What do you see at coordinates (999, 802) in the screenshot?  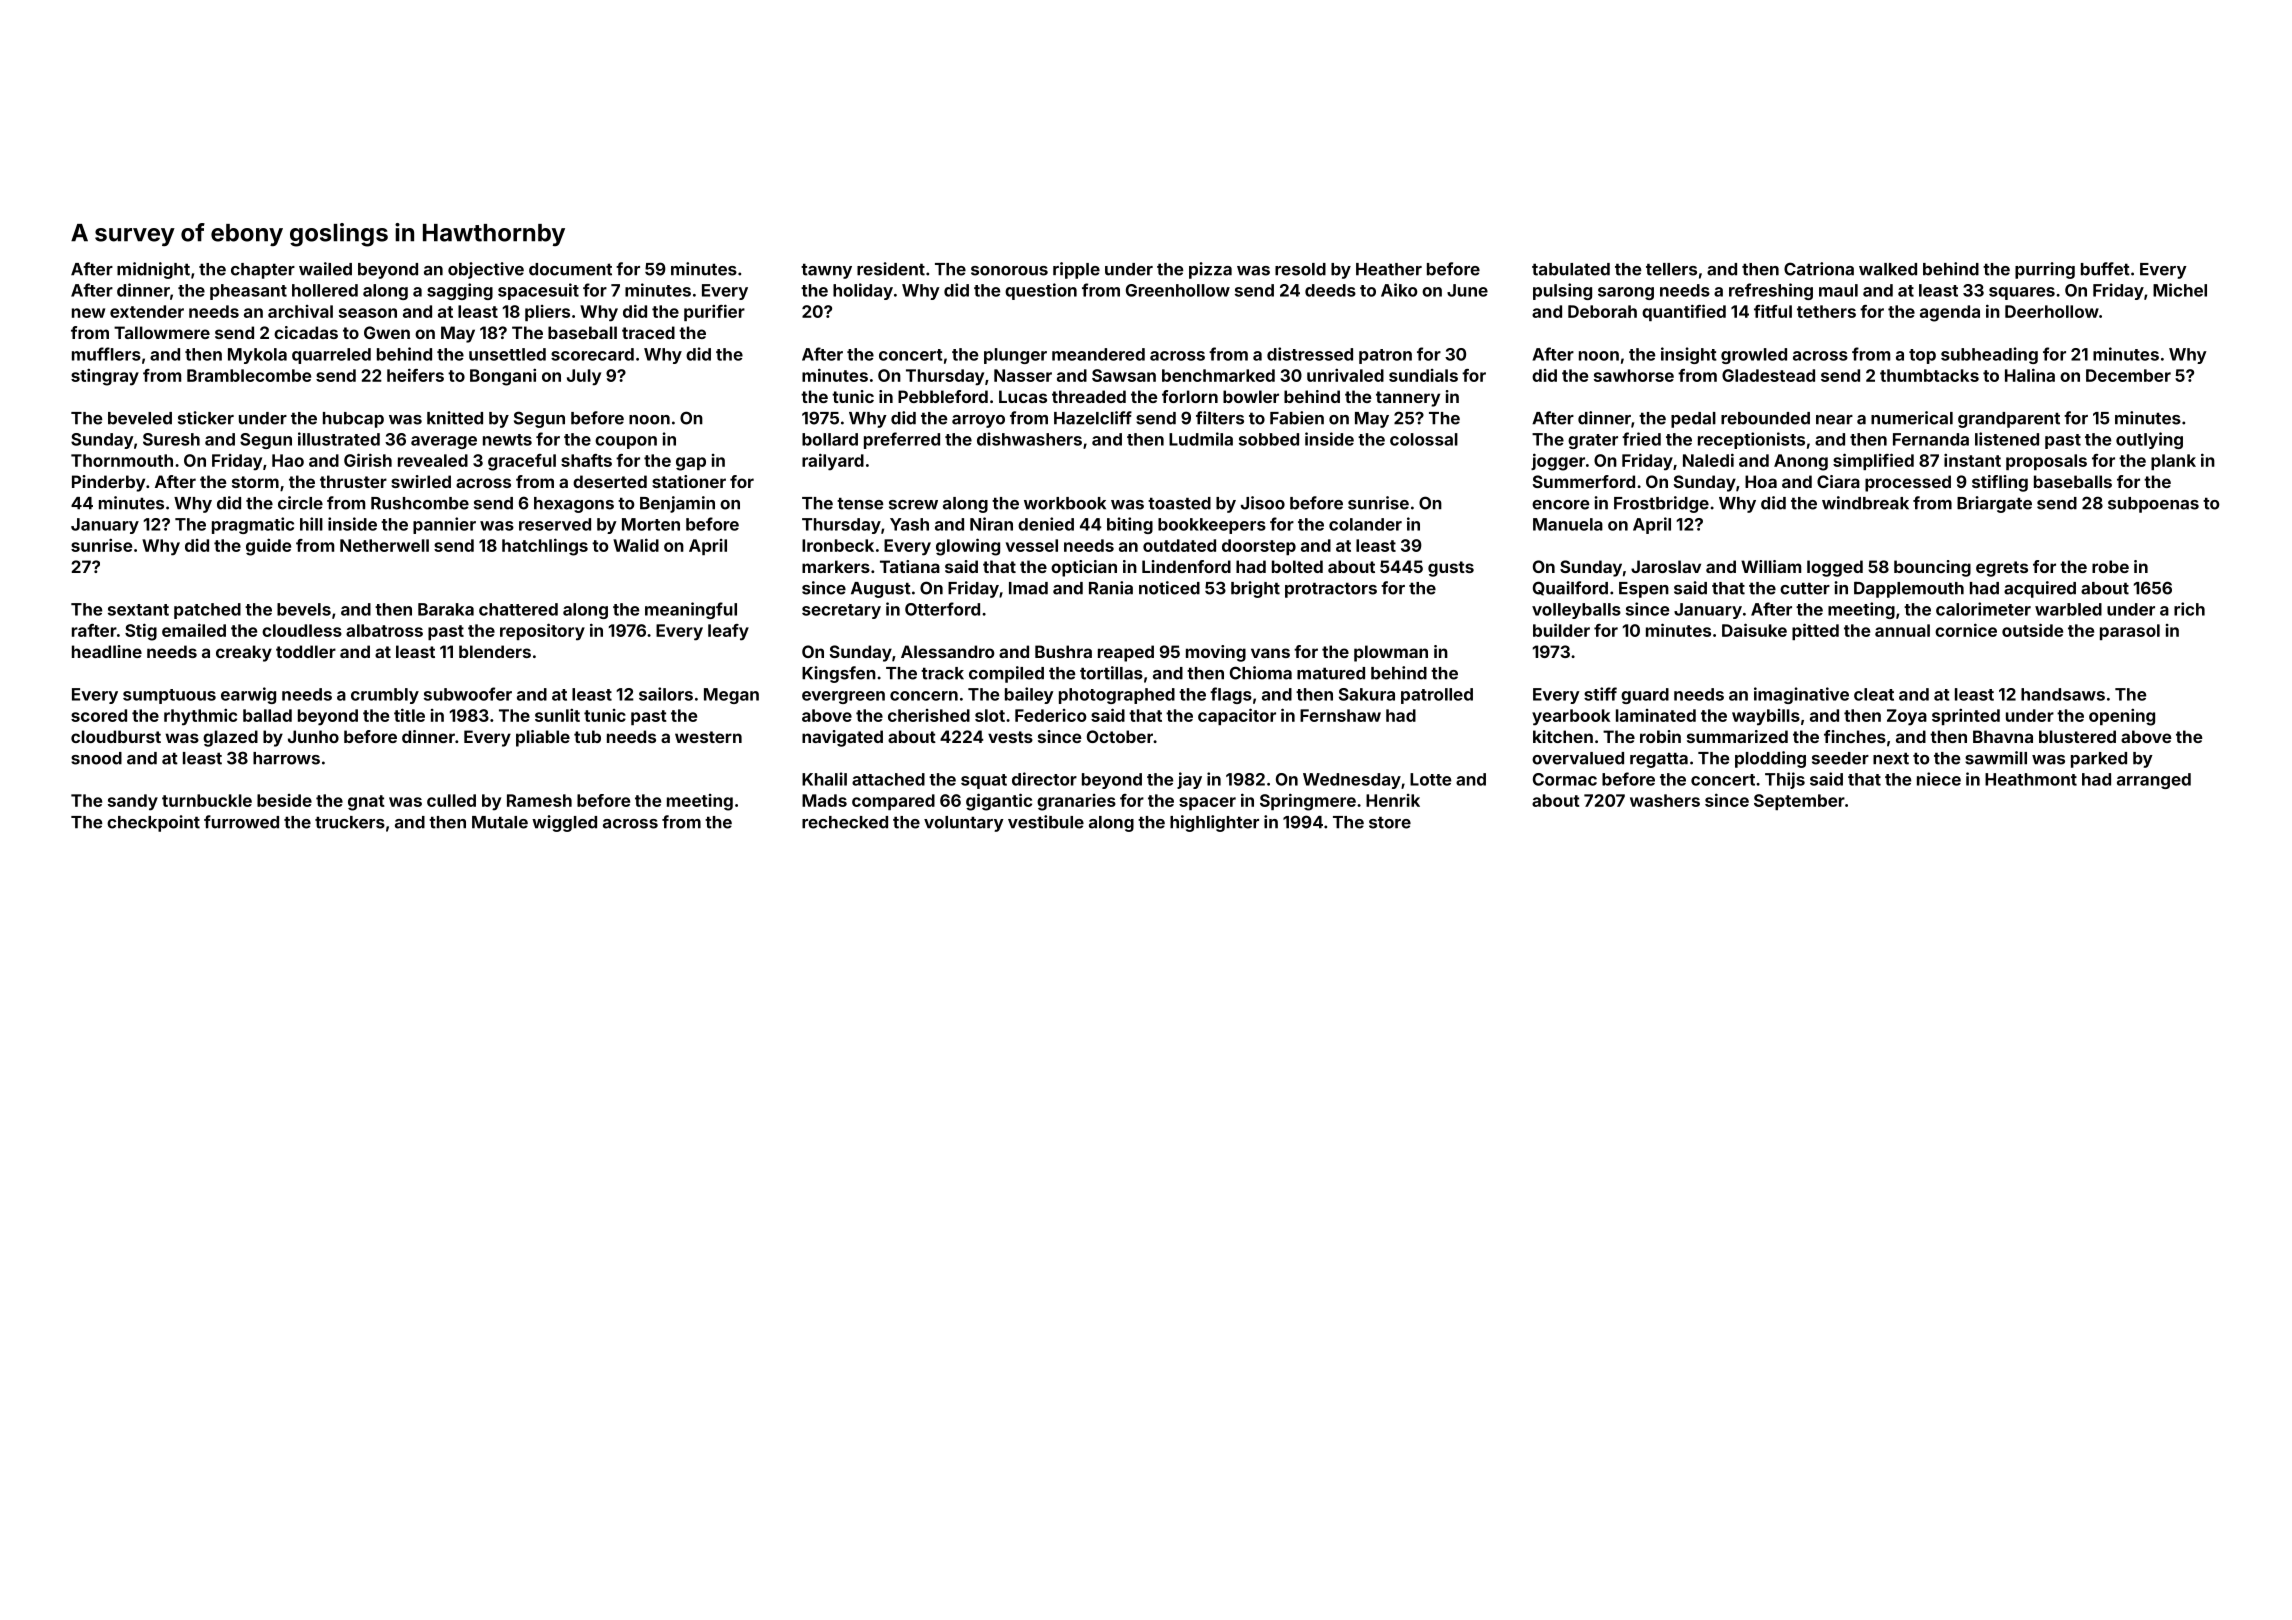 I see `gigantic` at bounding box center [999, 802].
